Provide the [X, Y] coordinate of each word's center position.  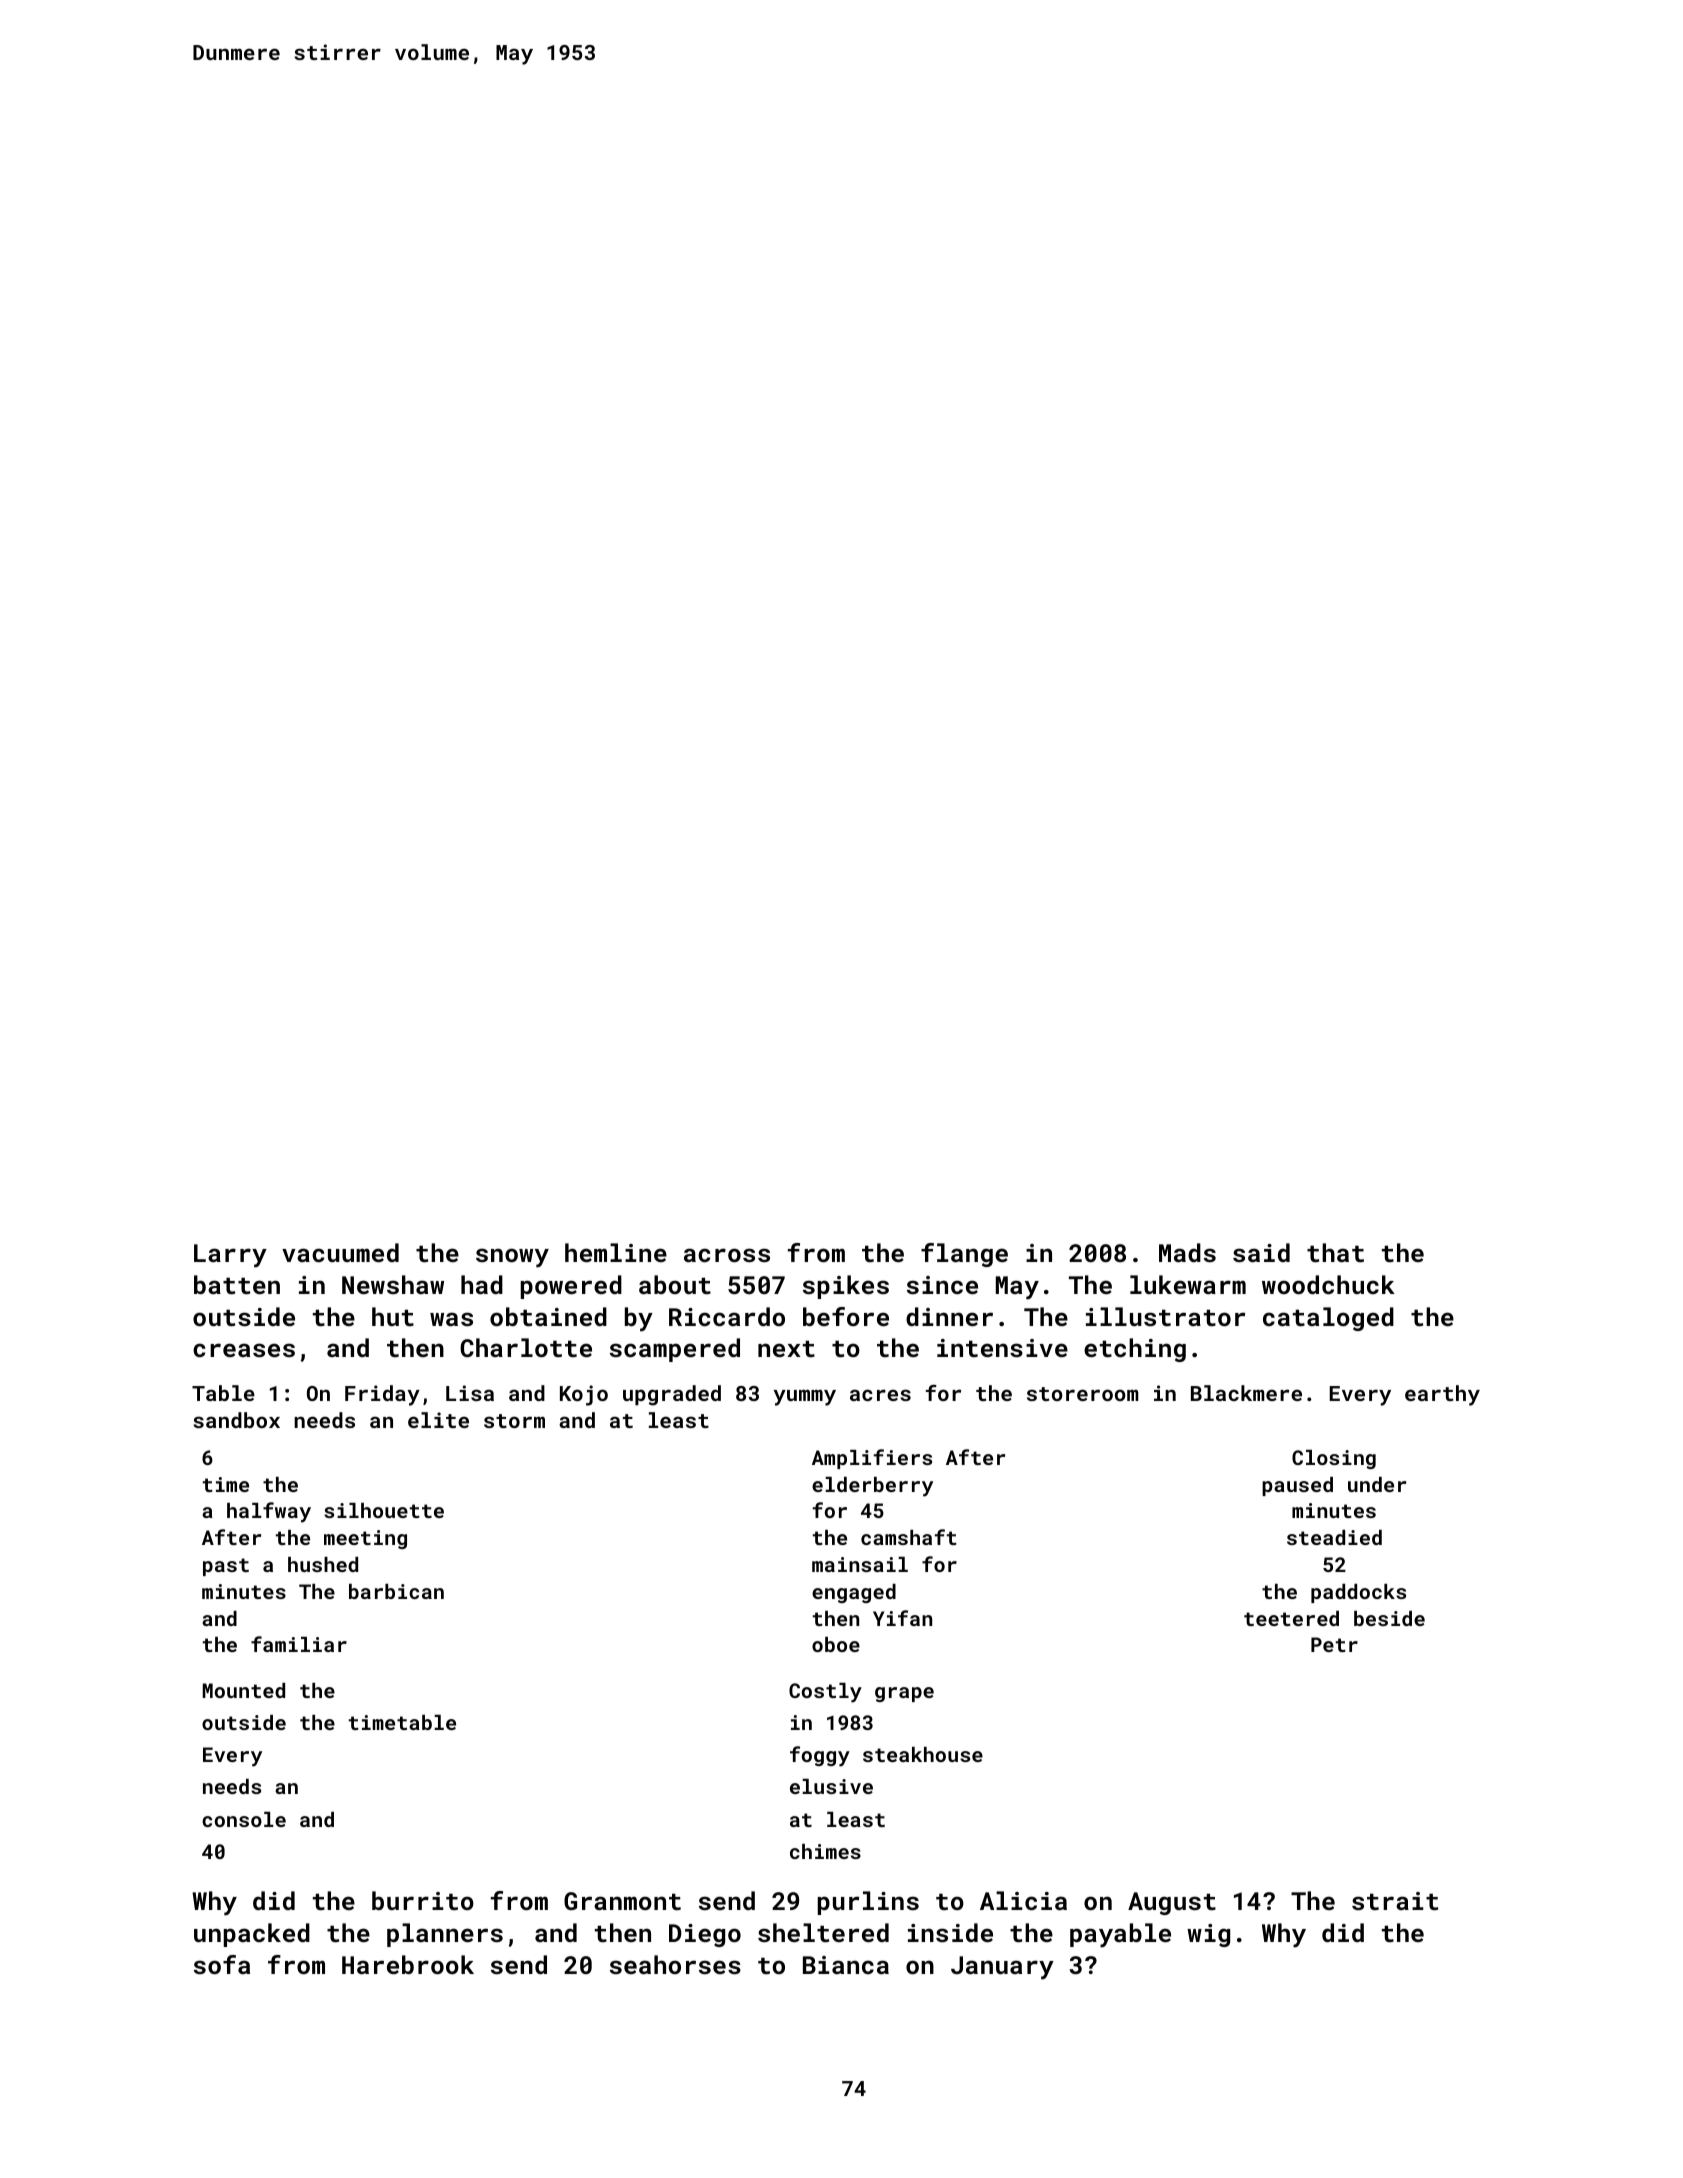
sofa [222, 1964]
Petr [1334, 1644]
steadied [1334, 1537]
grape [904, 1694]
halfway [269, 1512]
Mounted [244, 1690]
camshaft [909, 1537]
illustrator [1165, 1316]
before [846, 1316]
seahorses [675, 1964]
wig [1208, 1935]
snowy [512, 1258]
